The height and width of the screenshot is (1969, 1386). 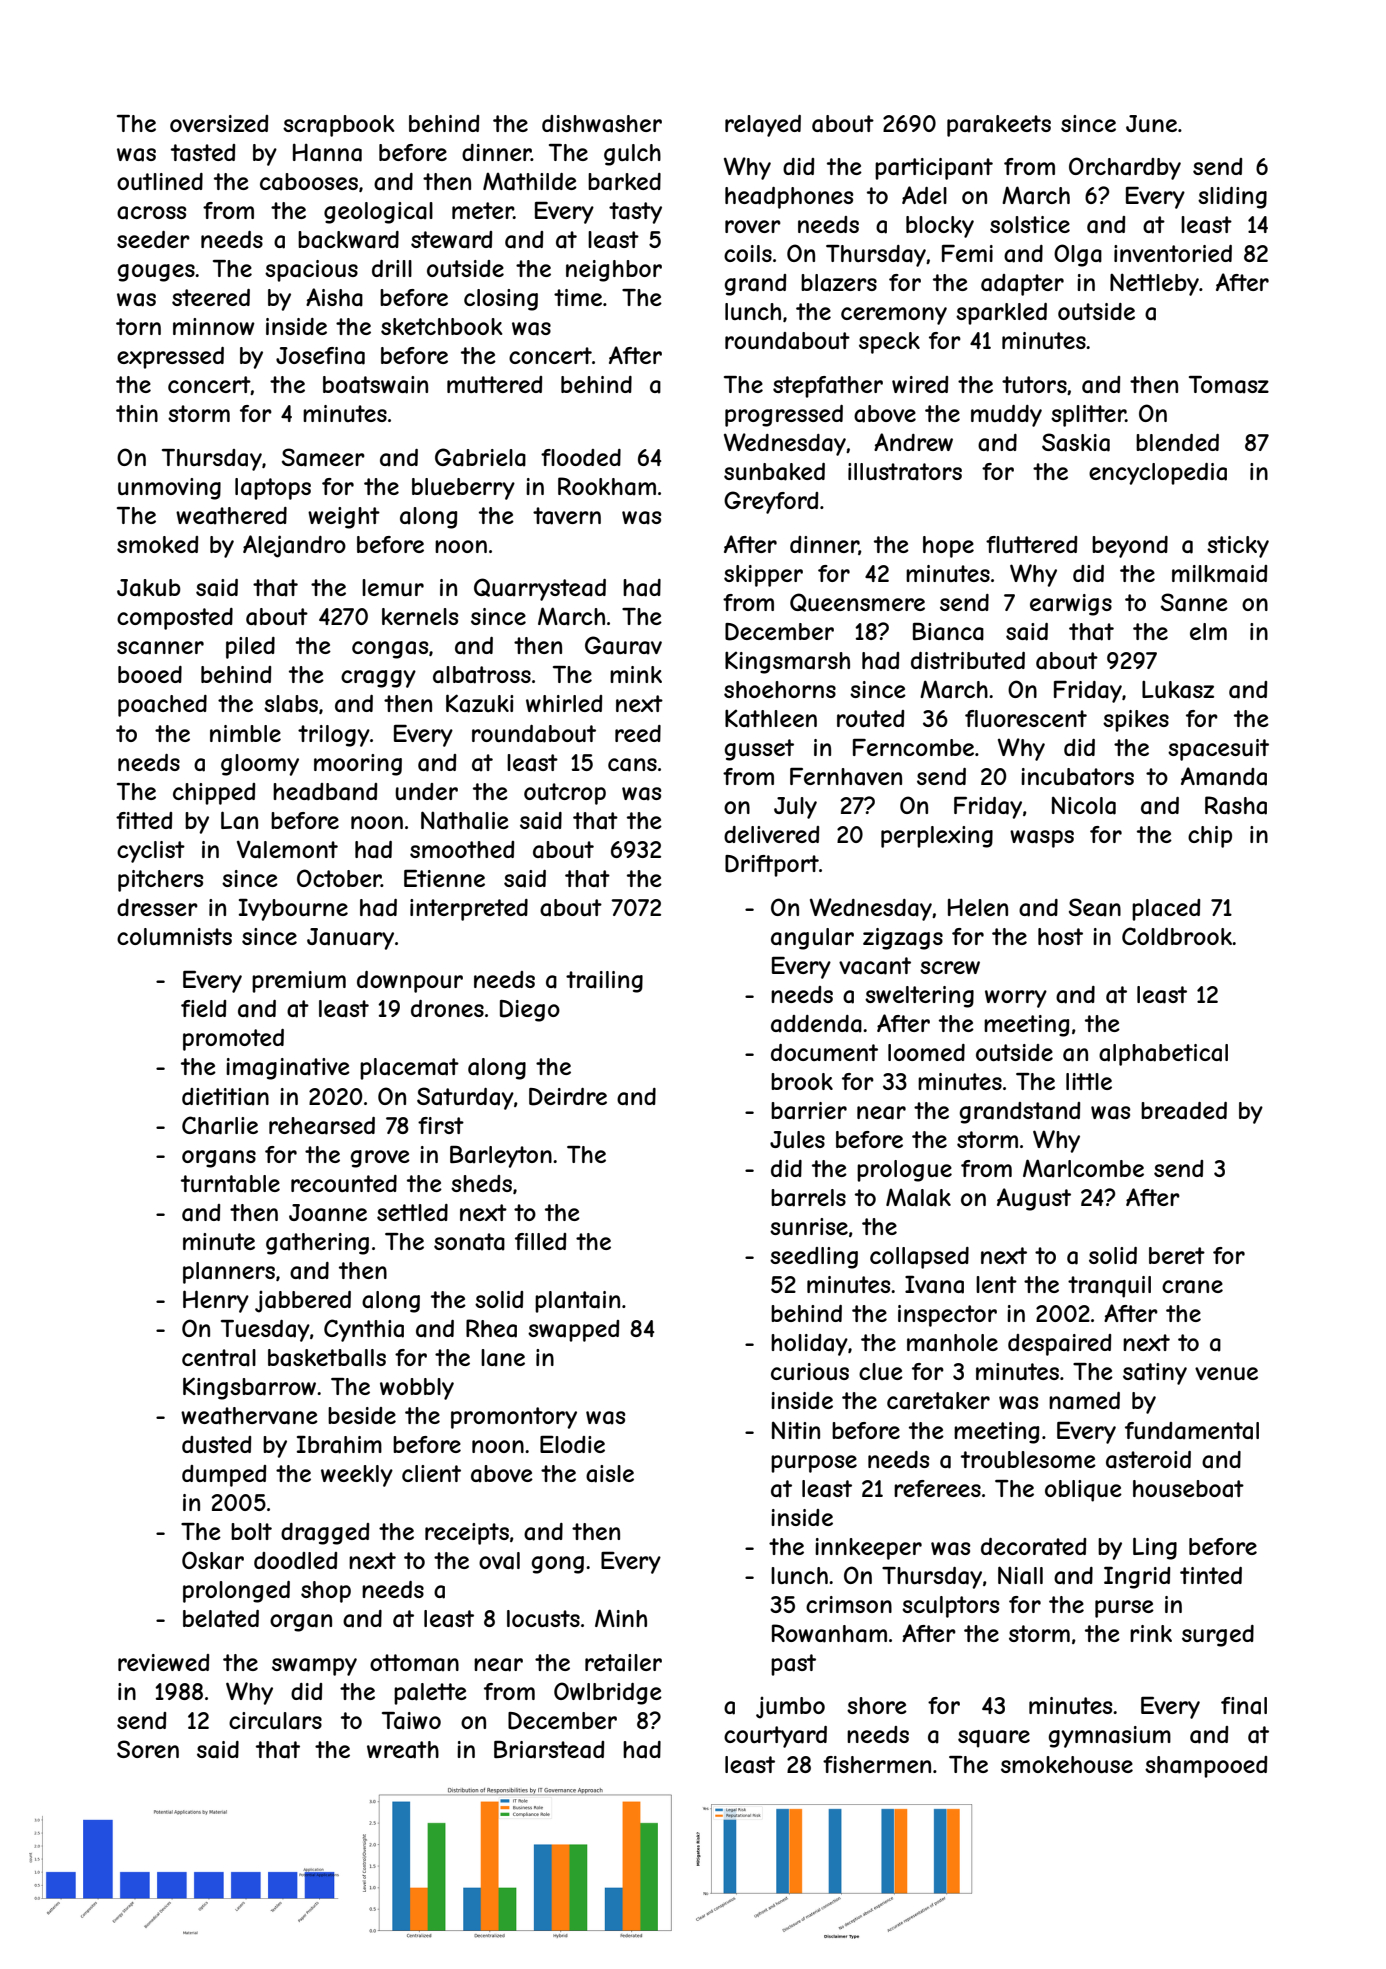 I want to click on Minh, so click(x=621, y=1618).
